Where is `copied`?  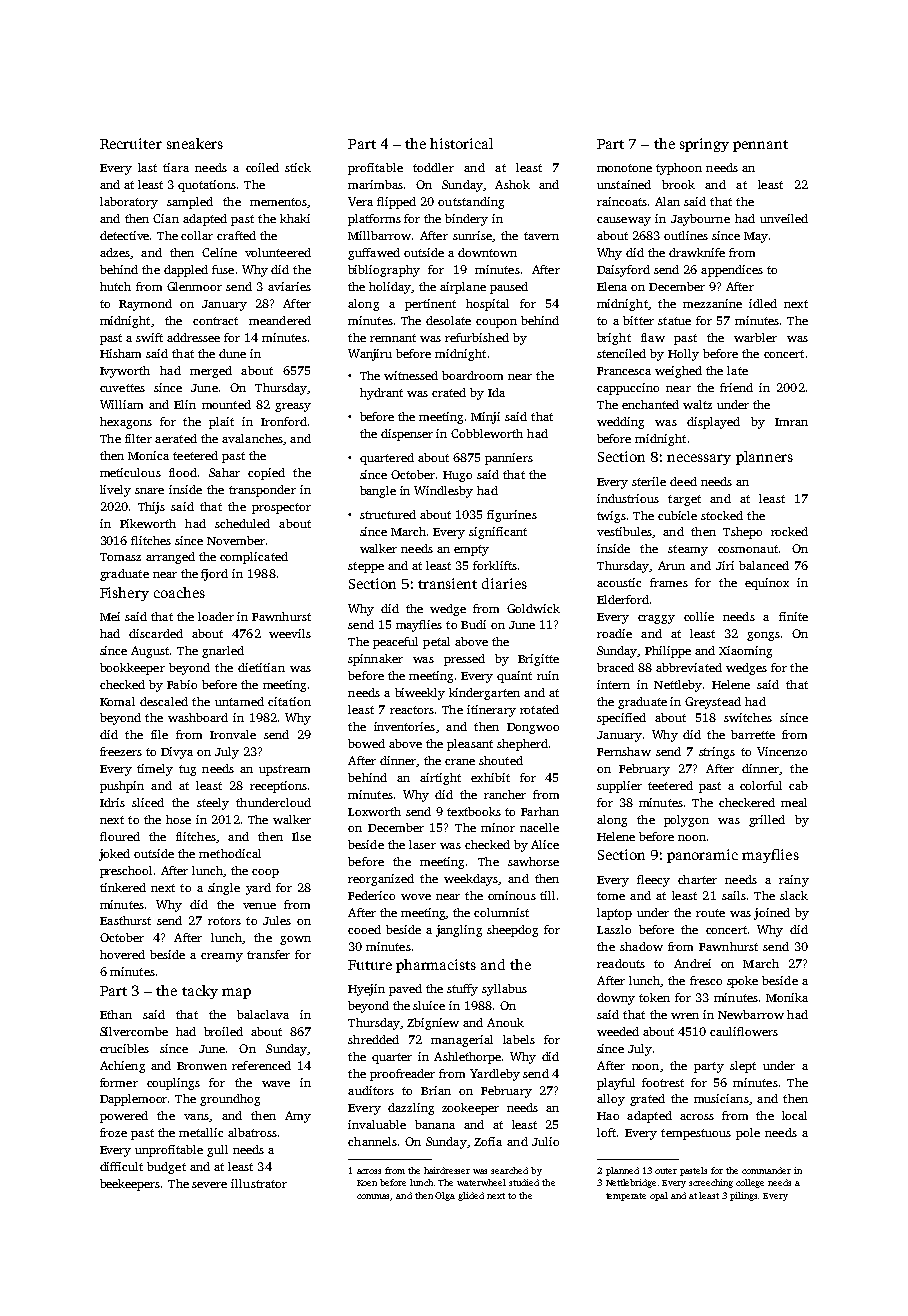 copied is located at coordinates (266, 474).
